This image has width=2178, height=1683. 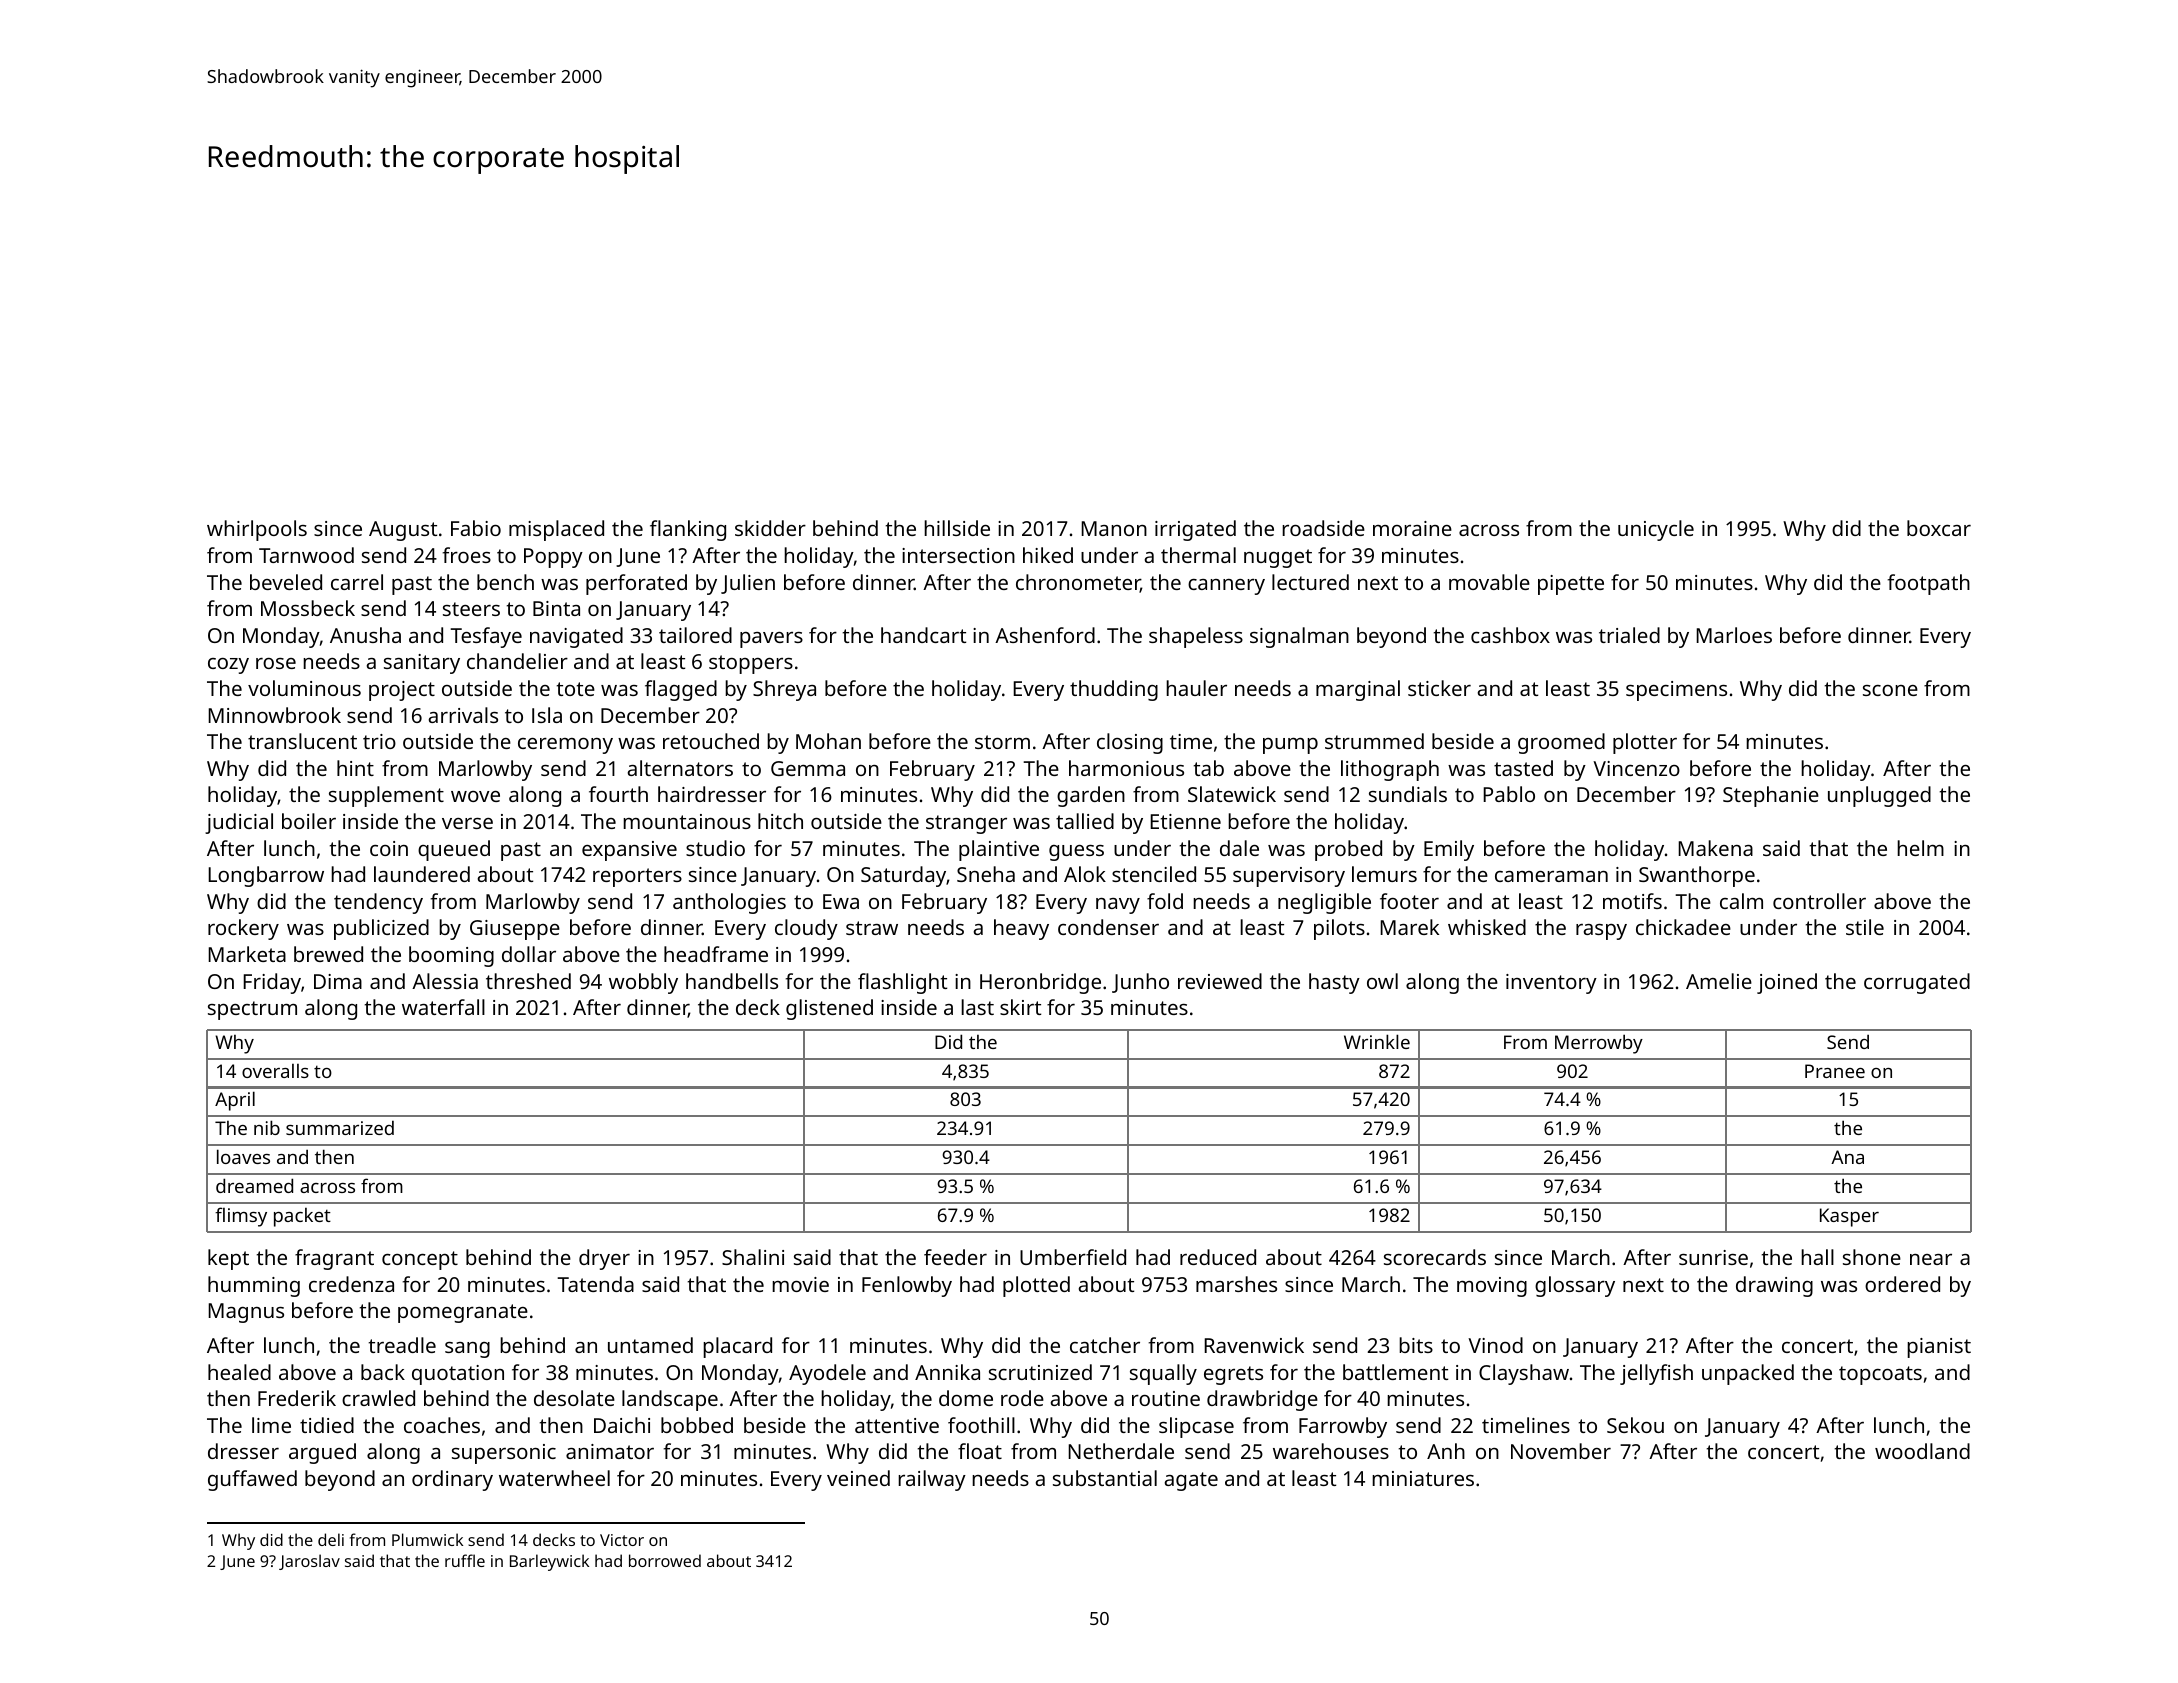 I want to click on handbells, so click(x=732, y=981).
